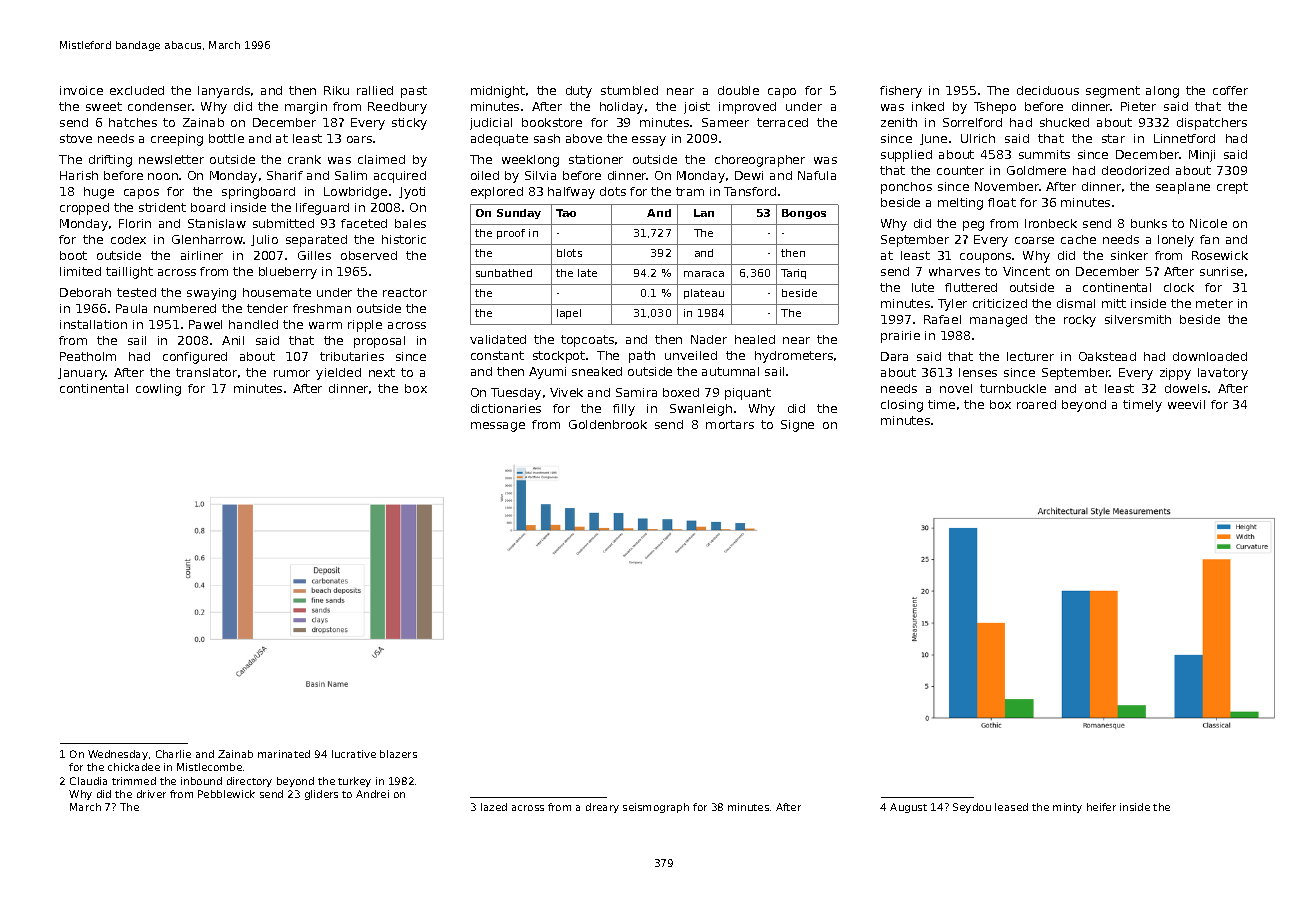 The width and height of the screenshot is (1308, 924). Describe the element at coordinates (498, 427) in the screenshot. I see `message` at that location.
